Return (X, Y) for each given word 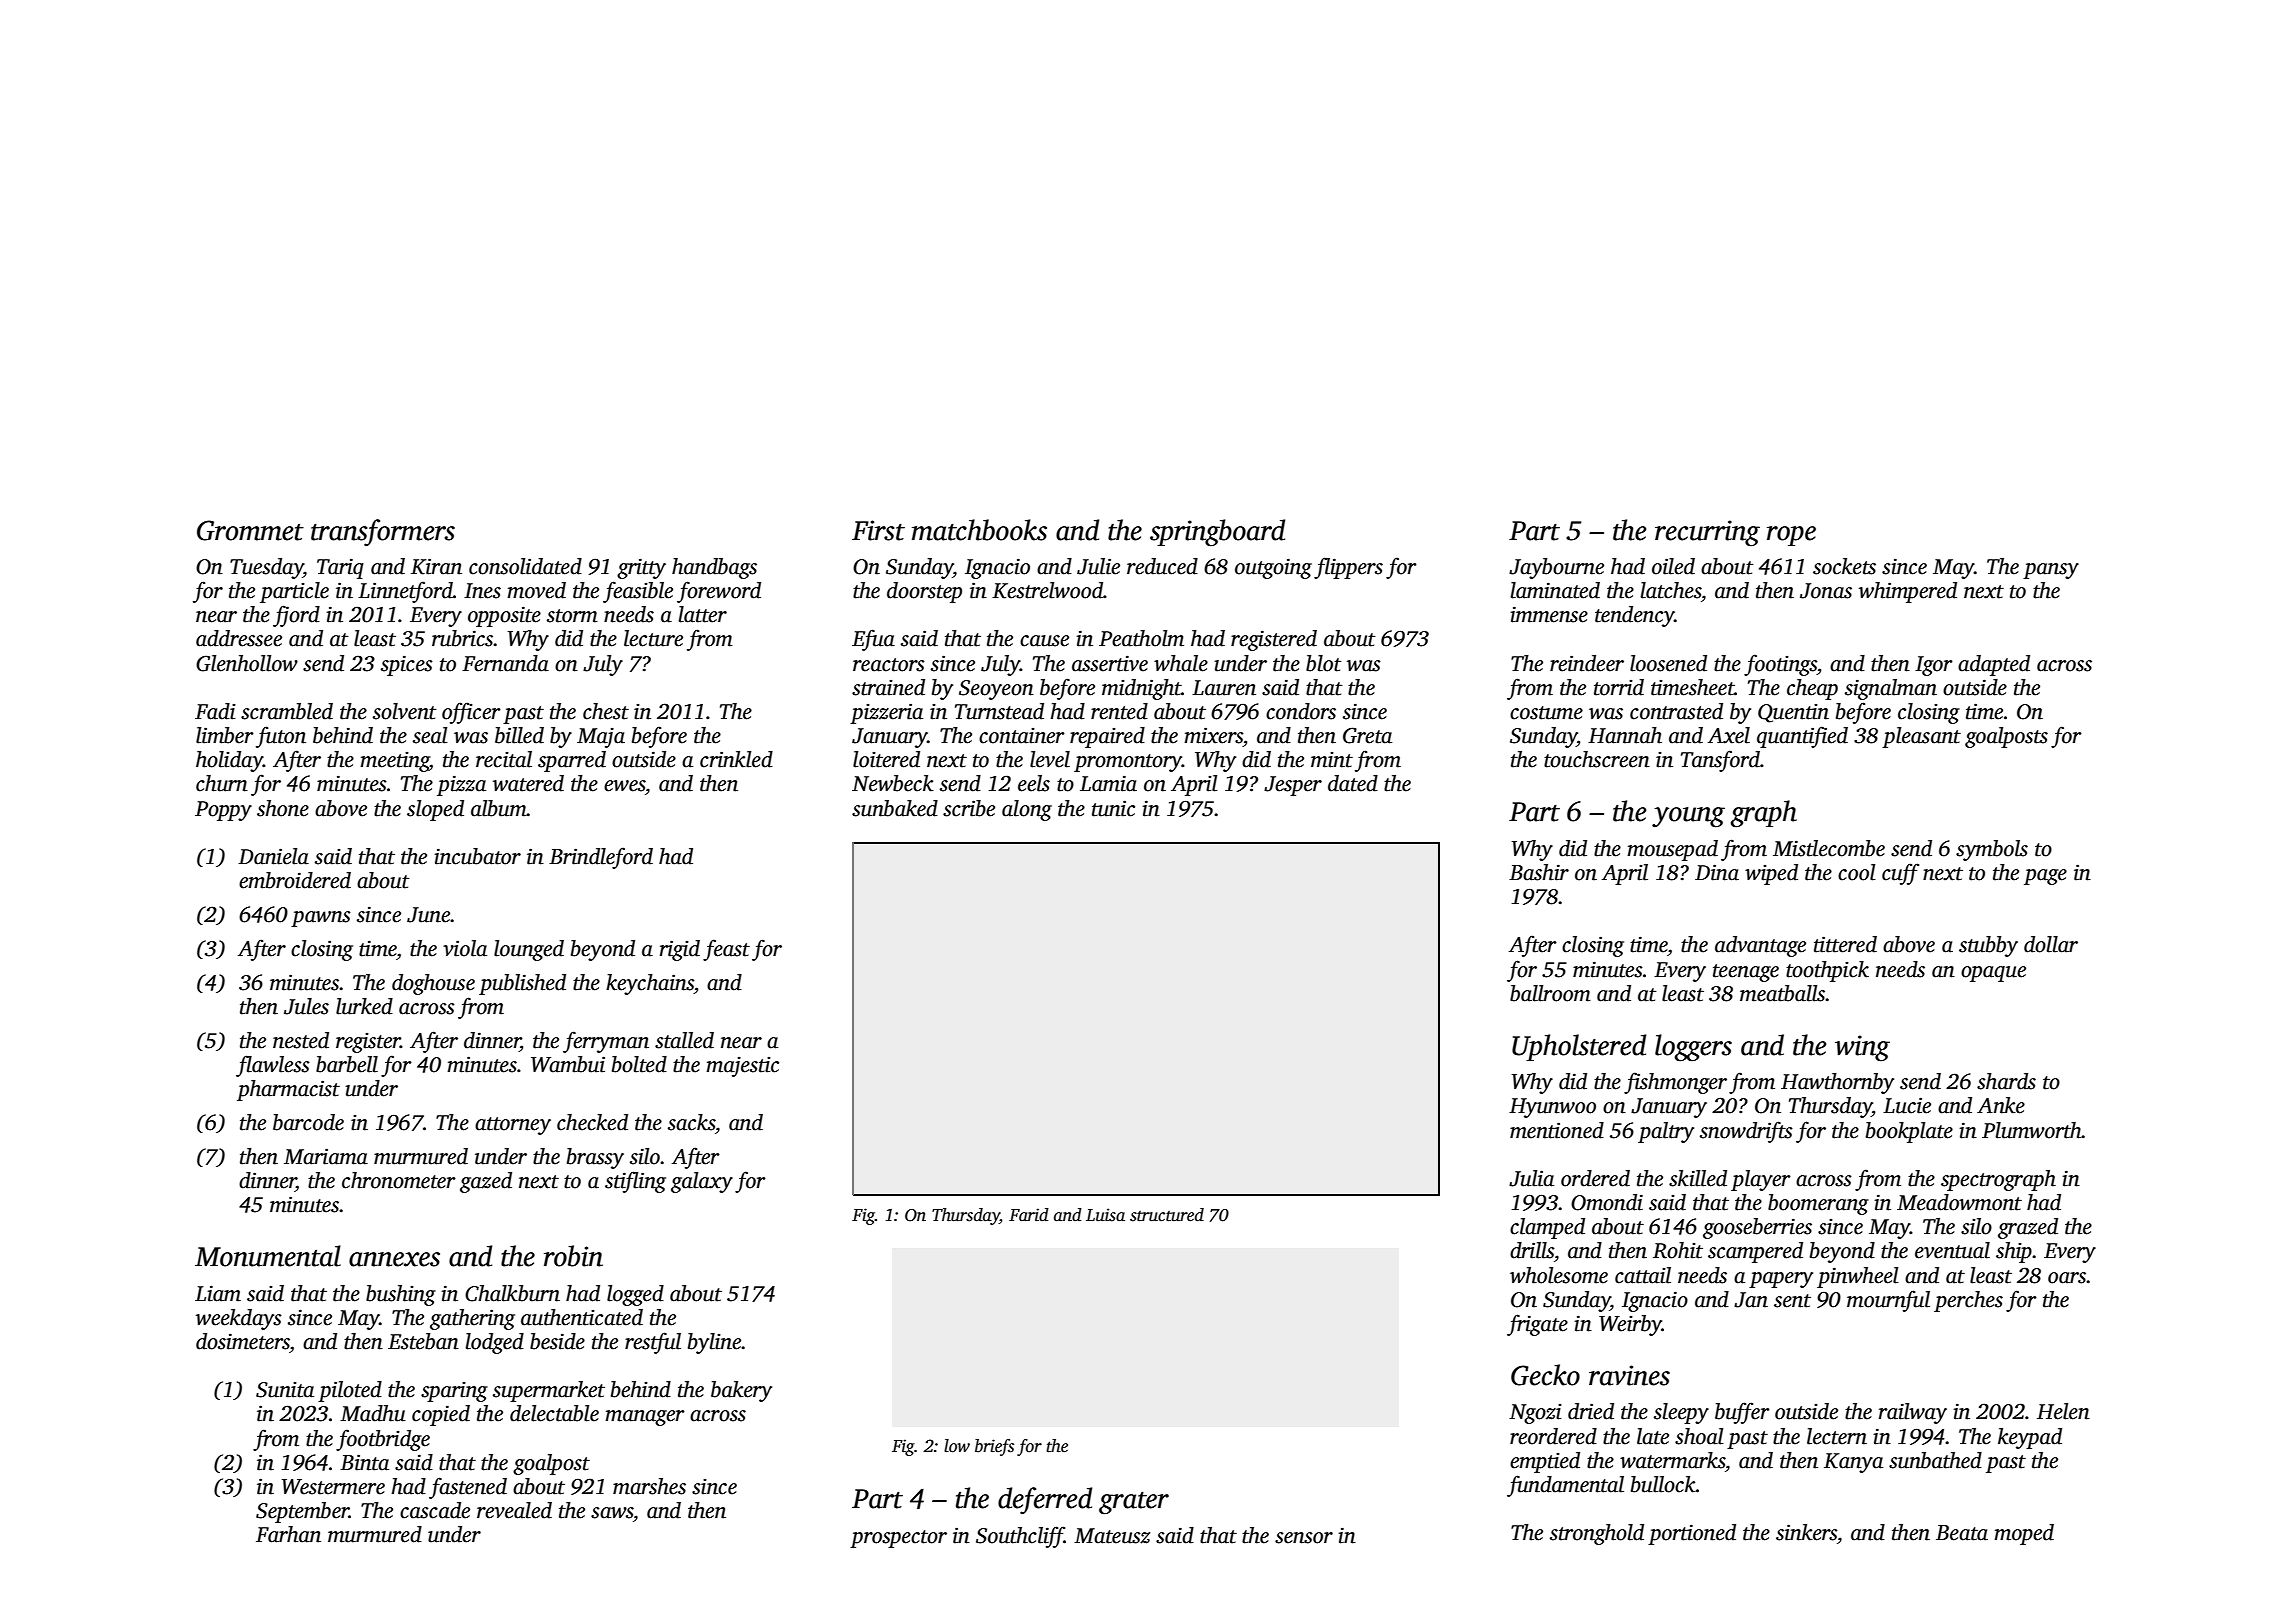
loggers (1693, 1048)
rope (1791, 536)
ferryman (606, 1042)
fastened (468, 1488)
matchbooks (979, 530)
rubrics (463, 638)
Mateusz (1112, 1536)
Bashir (1539, 872)
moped (2024, 1534)
